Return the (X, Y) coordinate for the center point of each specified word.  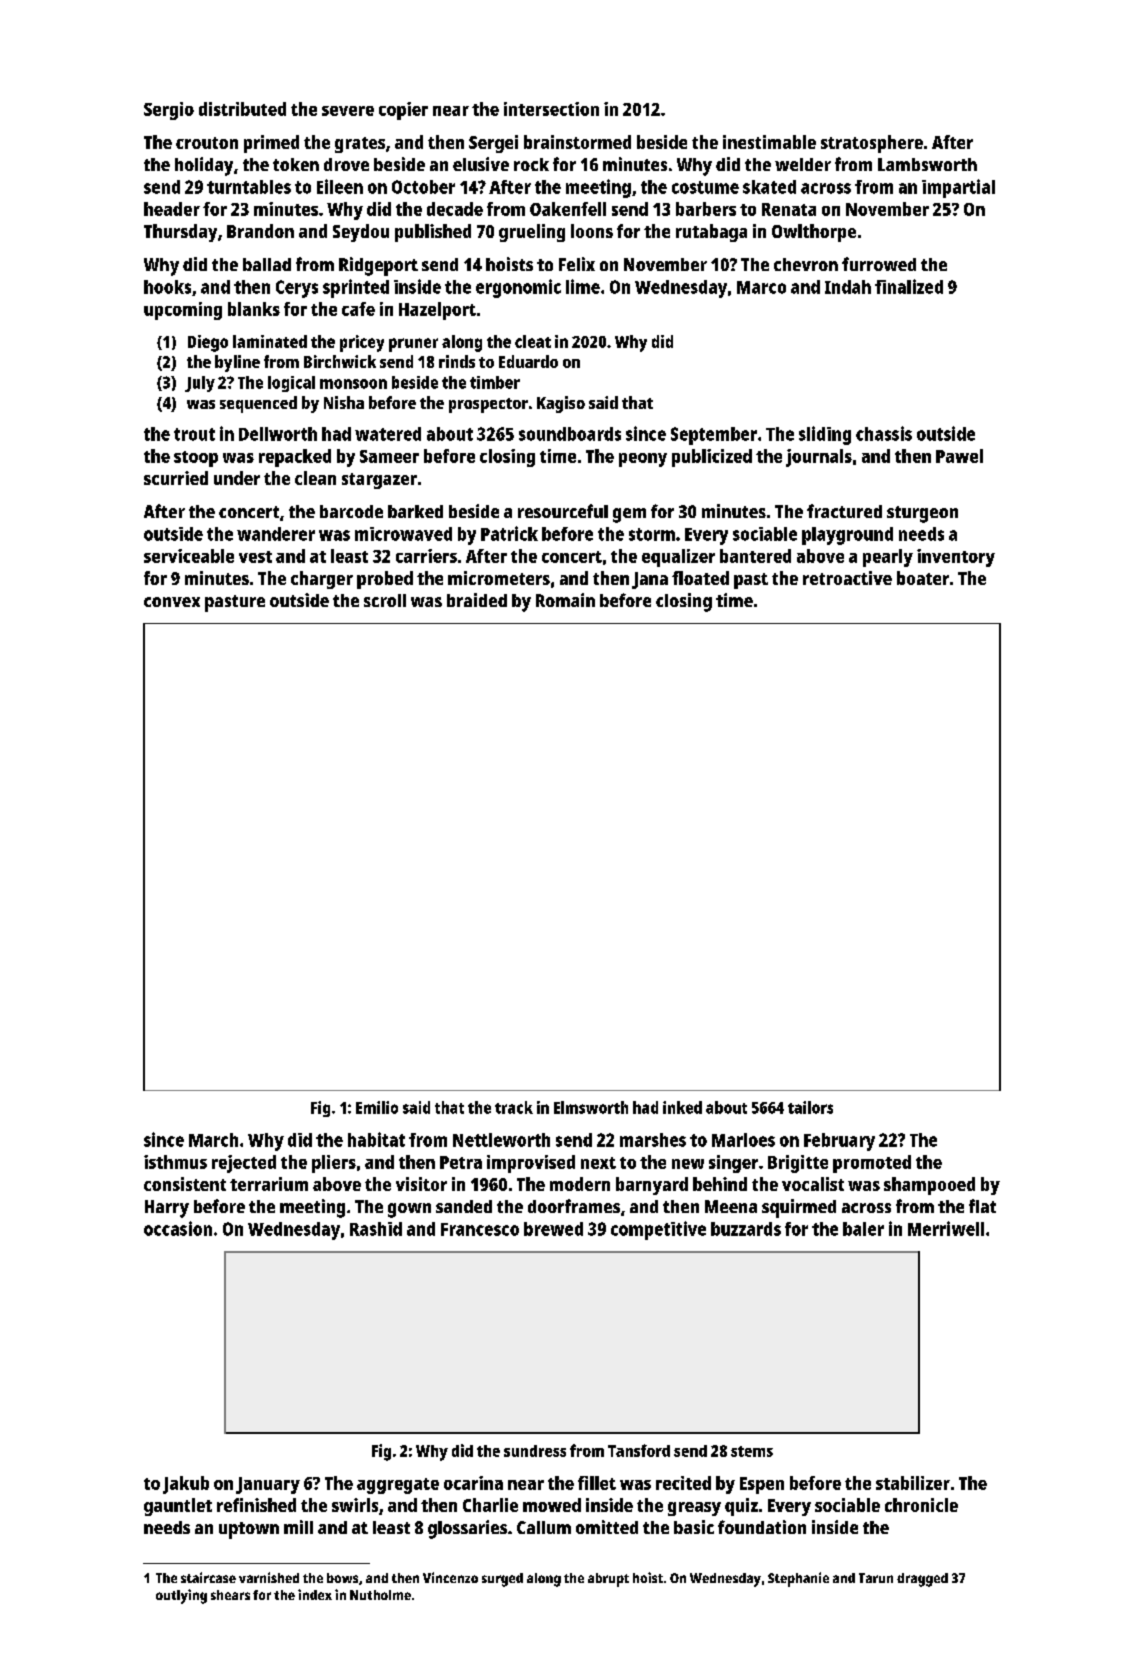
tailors (810, 1107)
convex (172, 602)
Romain (565, 600)
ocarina (473, 1483)
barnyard (652, 1186)
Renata (789, 209)
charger (322, 580)
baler (863, 1229)
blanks (254, 309)
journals (819, 458)
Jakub (186, 1485)
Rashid (376, 1229)
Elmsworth (591, 1107)
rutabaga (711, 233)
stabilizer (913, 1483)
